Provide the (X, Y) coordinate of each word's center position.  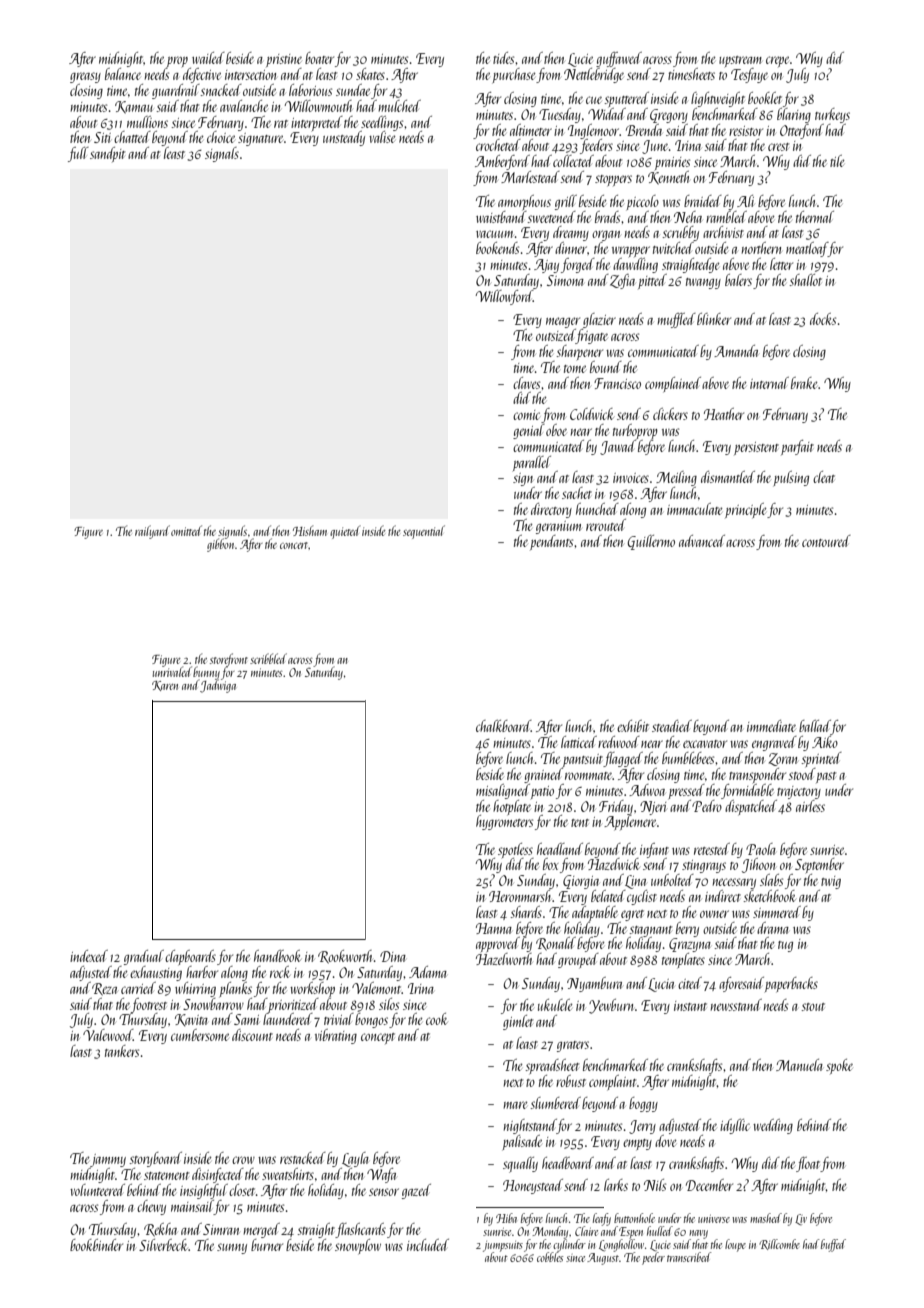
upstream (740, 61)
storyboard (155, 1159)
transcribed (689, 1257)
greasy (85, 77)
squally (520, 1165)
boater (319, 58)
